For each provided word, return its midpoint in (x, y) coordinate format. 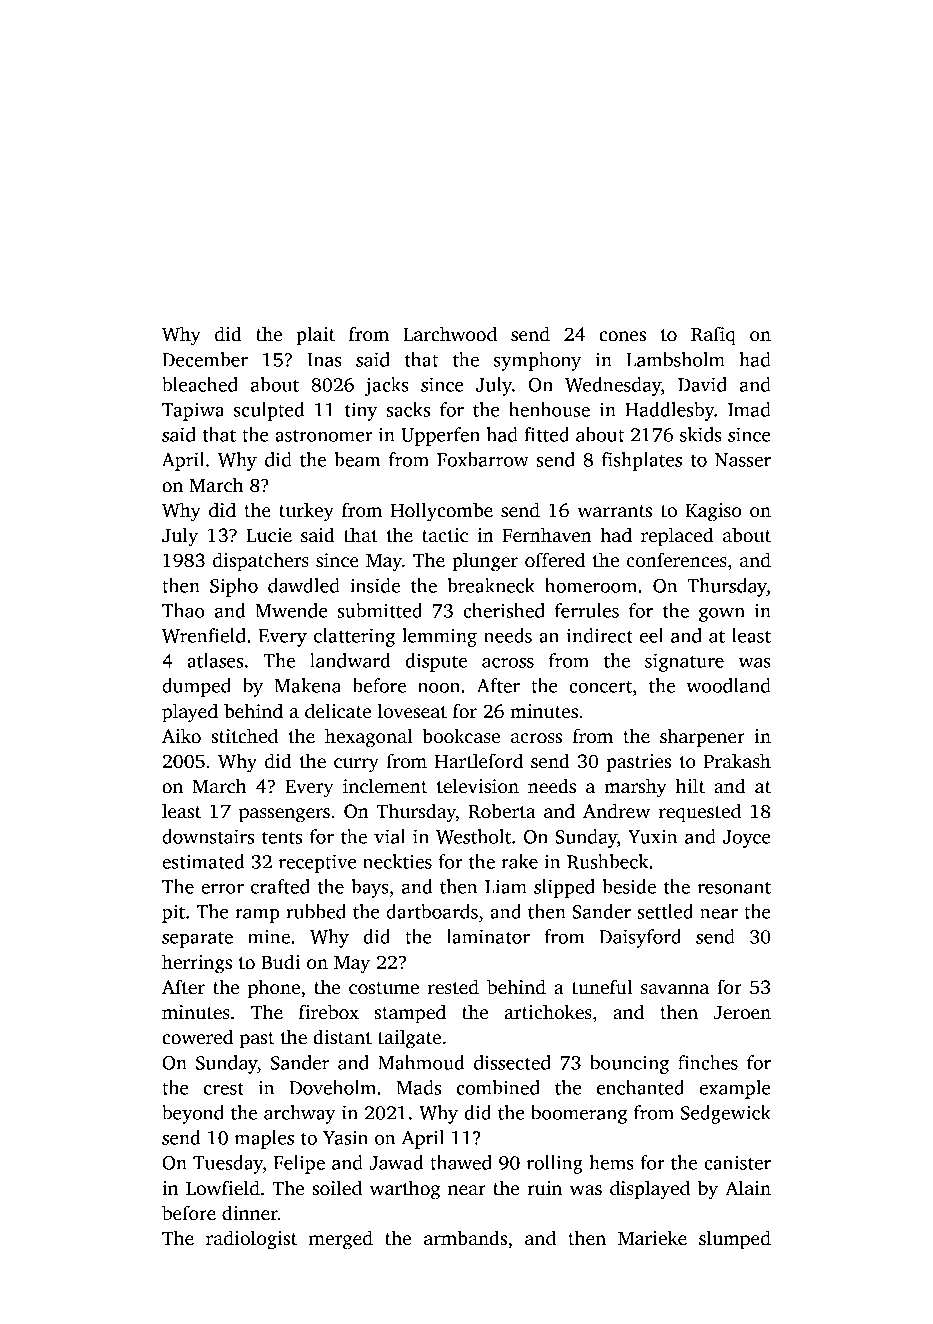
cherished (504, 610)
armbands (465, 1238)
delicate (338, 711)
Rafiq (713, 336)
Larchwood (450, 334)
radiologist (251, 1240)
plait (315, 336)
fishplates (642, 461)
